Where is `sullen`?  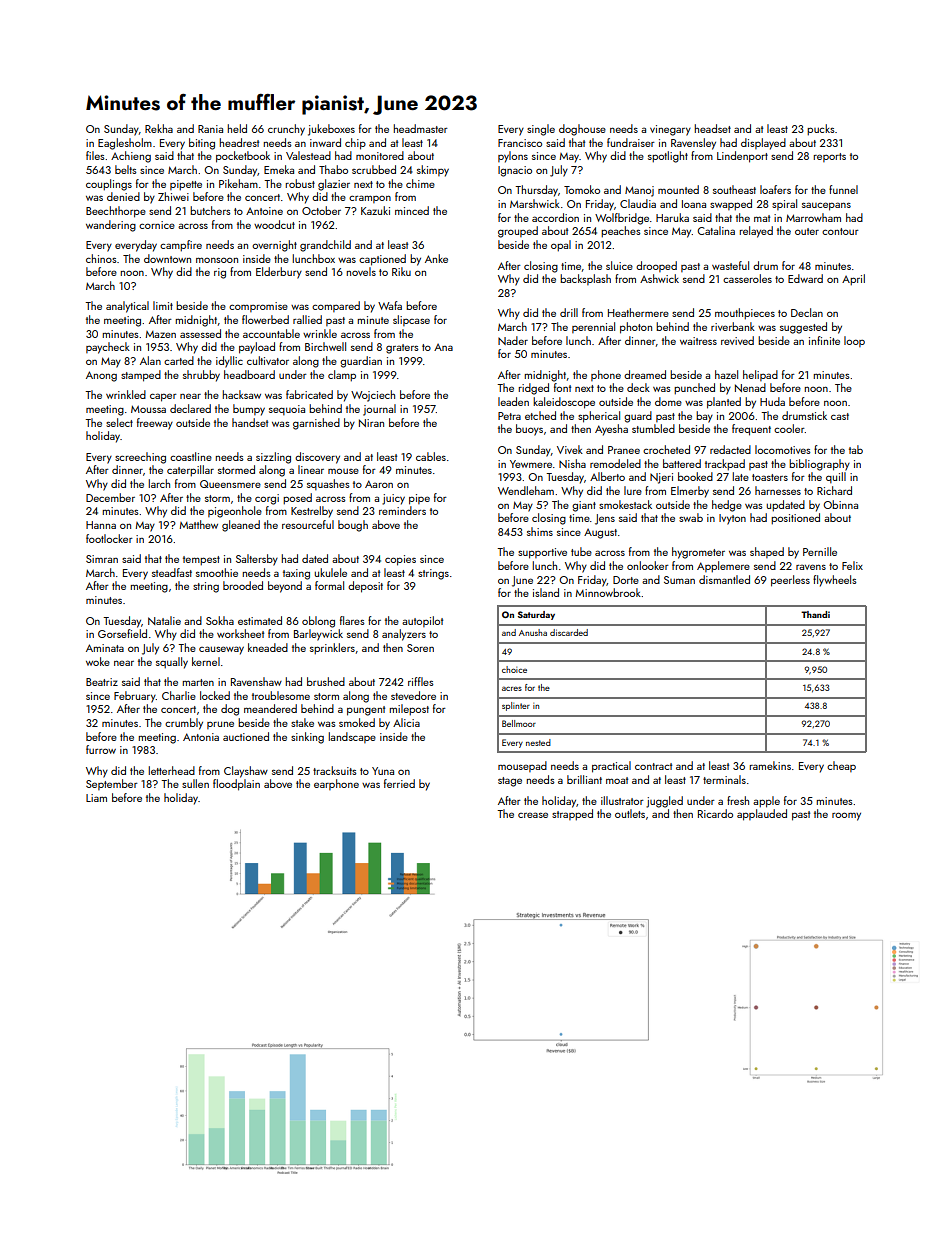
sullen is located at coordinates (195, 783).
